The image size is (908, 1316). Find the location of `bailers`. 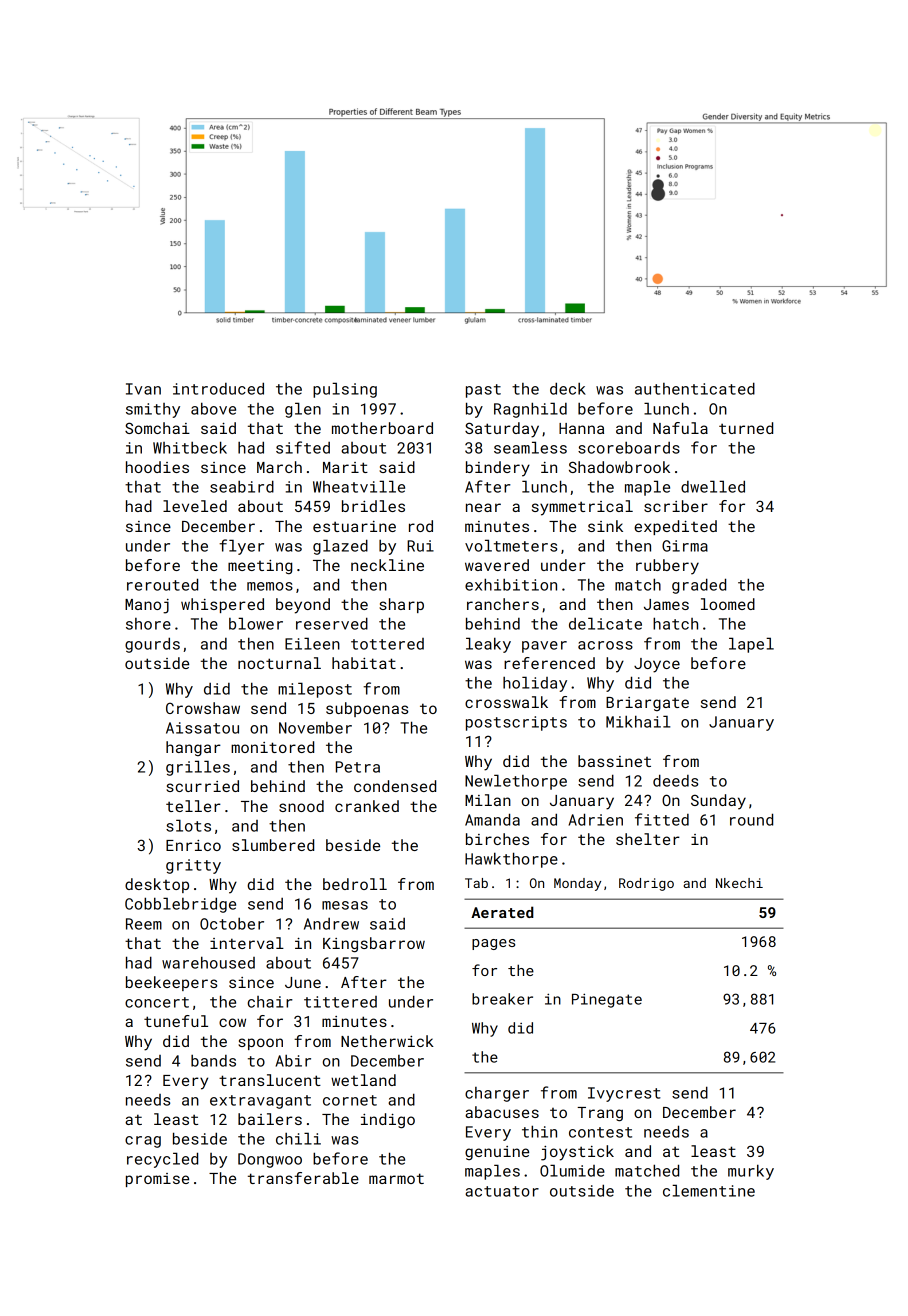

bailers is located at coordinates (270, 1119).
